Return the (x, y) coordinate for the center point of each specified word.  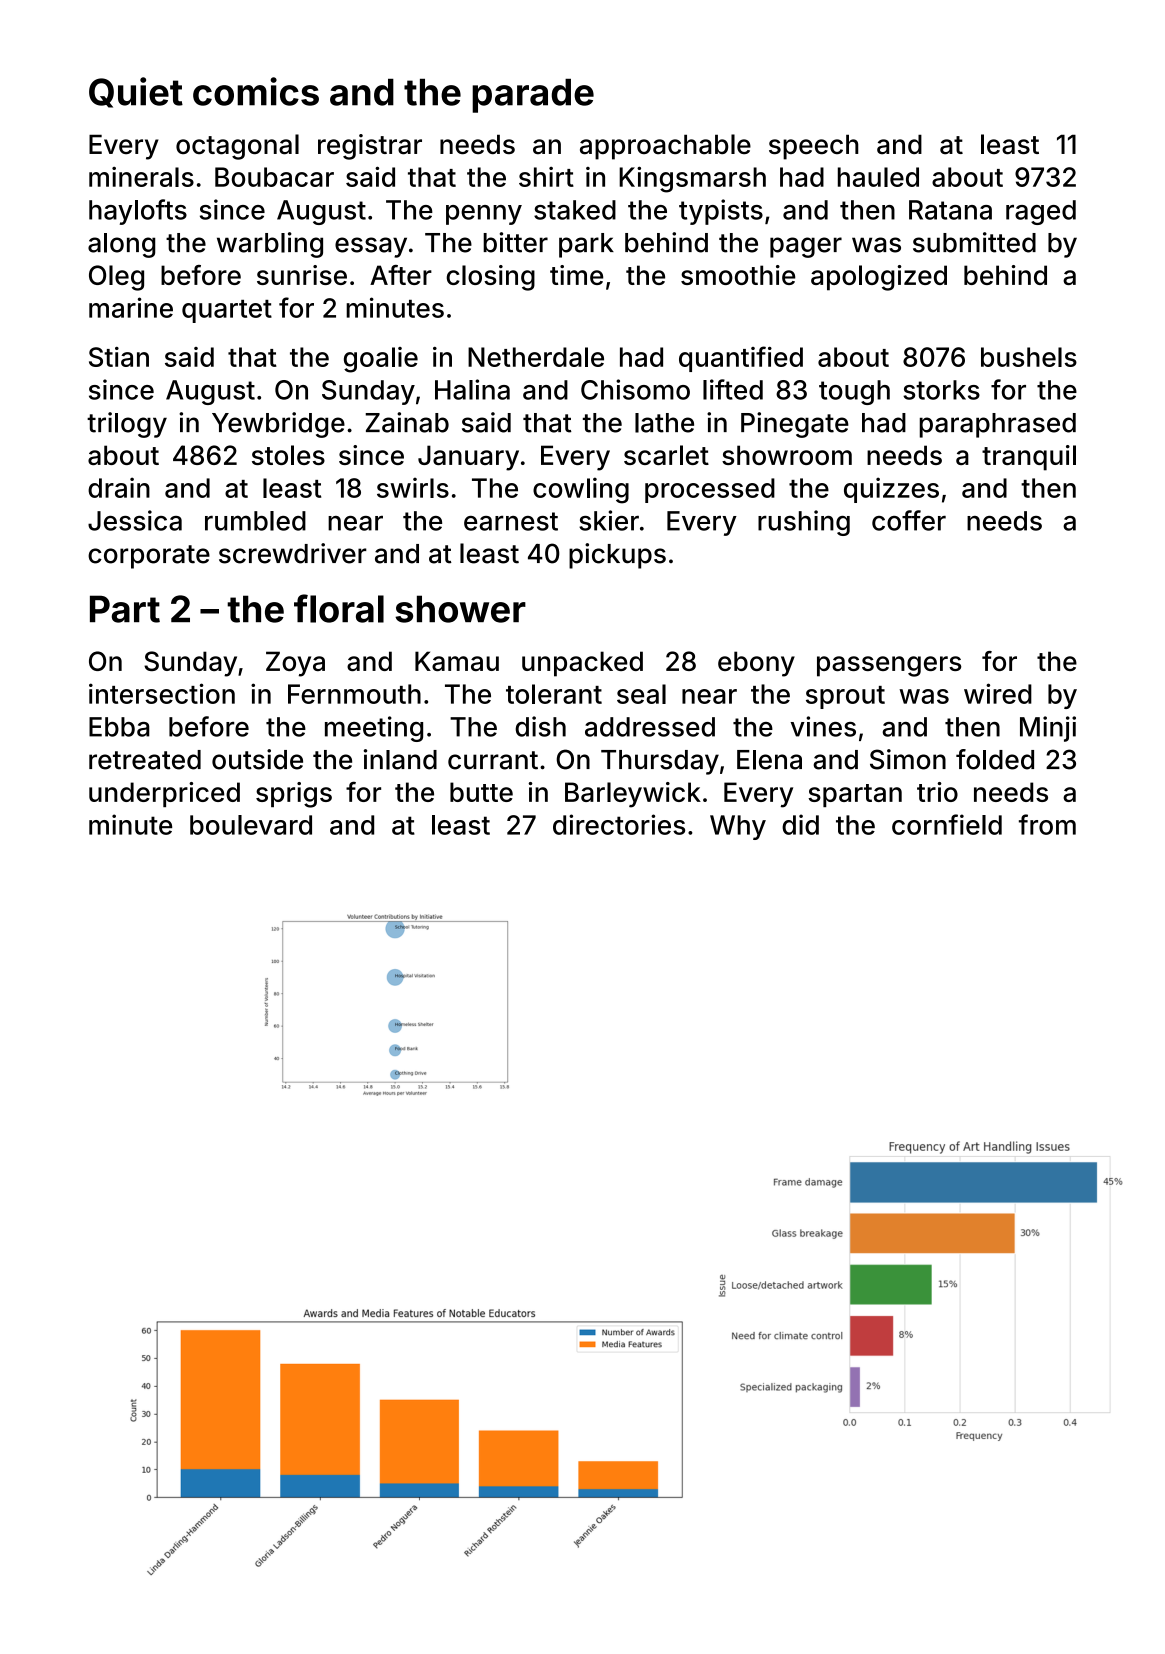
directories (619, 824)
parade (533, 96)
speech (813, 147)
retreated (145, 760)
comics (256, 91)
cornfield (947, 824)
